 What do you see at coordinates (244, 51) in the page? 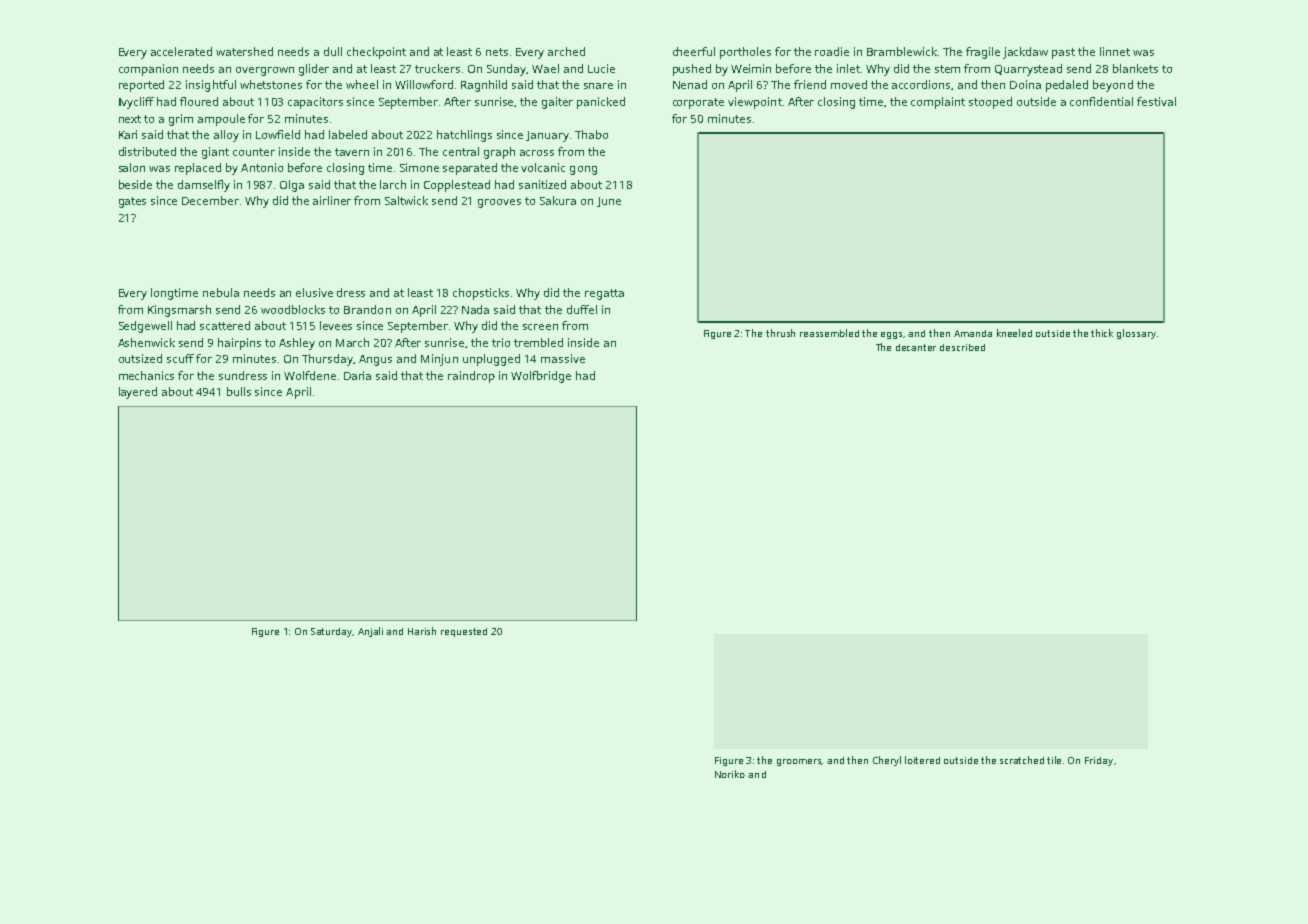
I see `watershed` at bounding box center [244, 51].
